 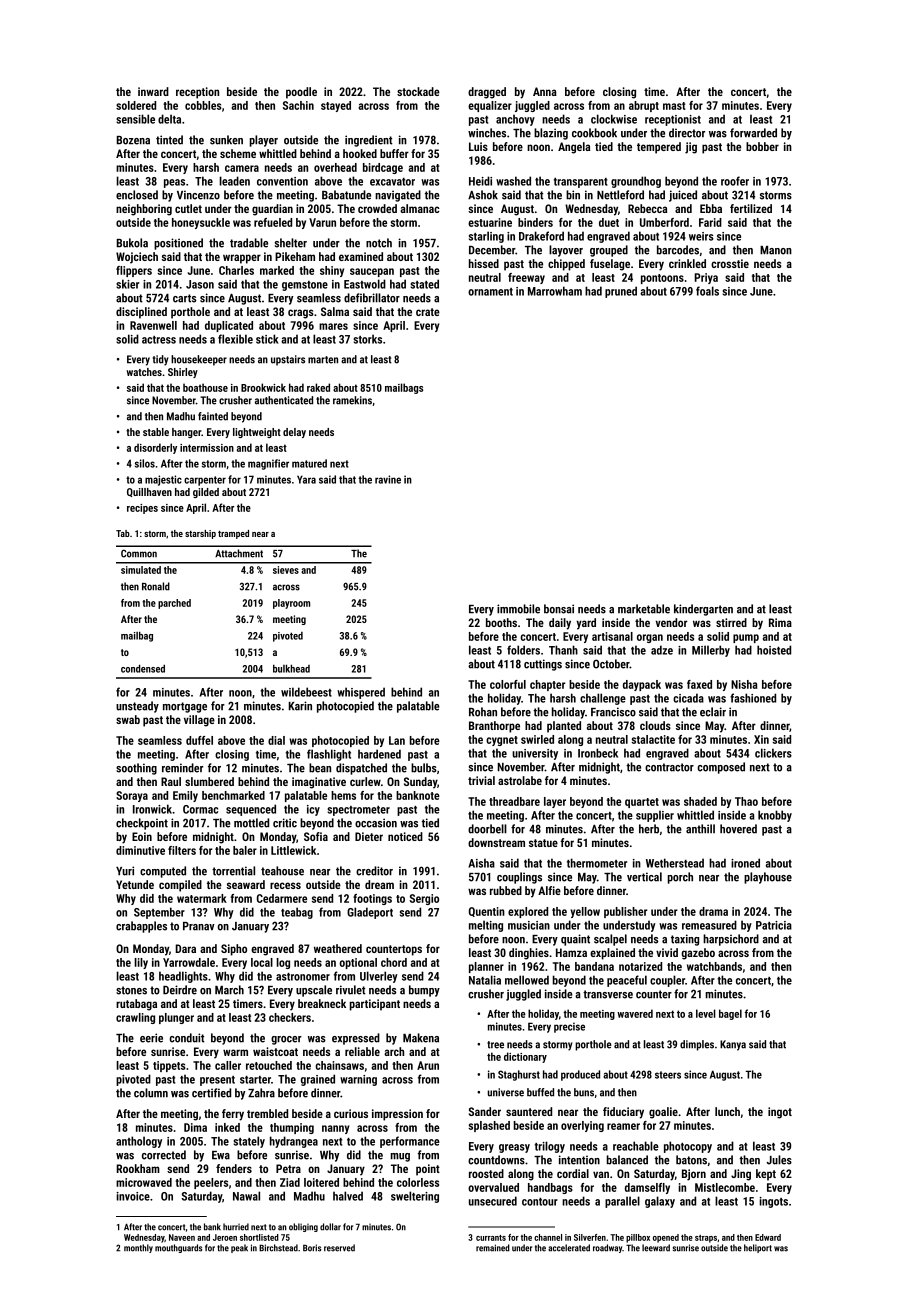 I want to click on Rima, so click(x=780, y=622).
